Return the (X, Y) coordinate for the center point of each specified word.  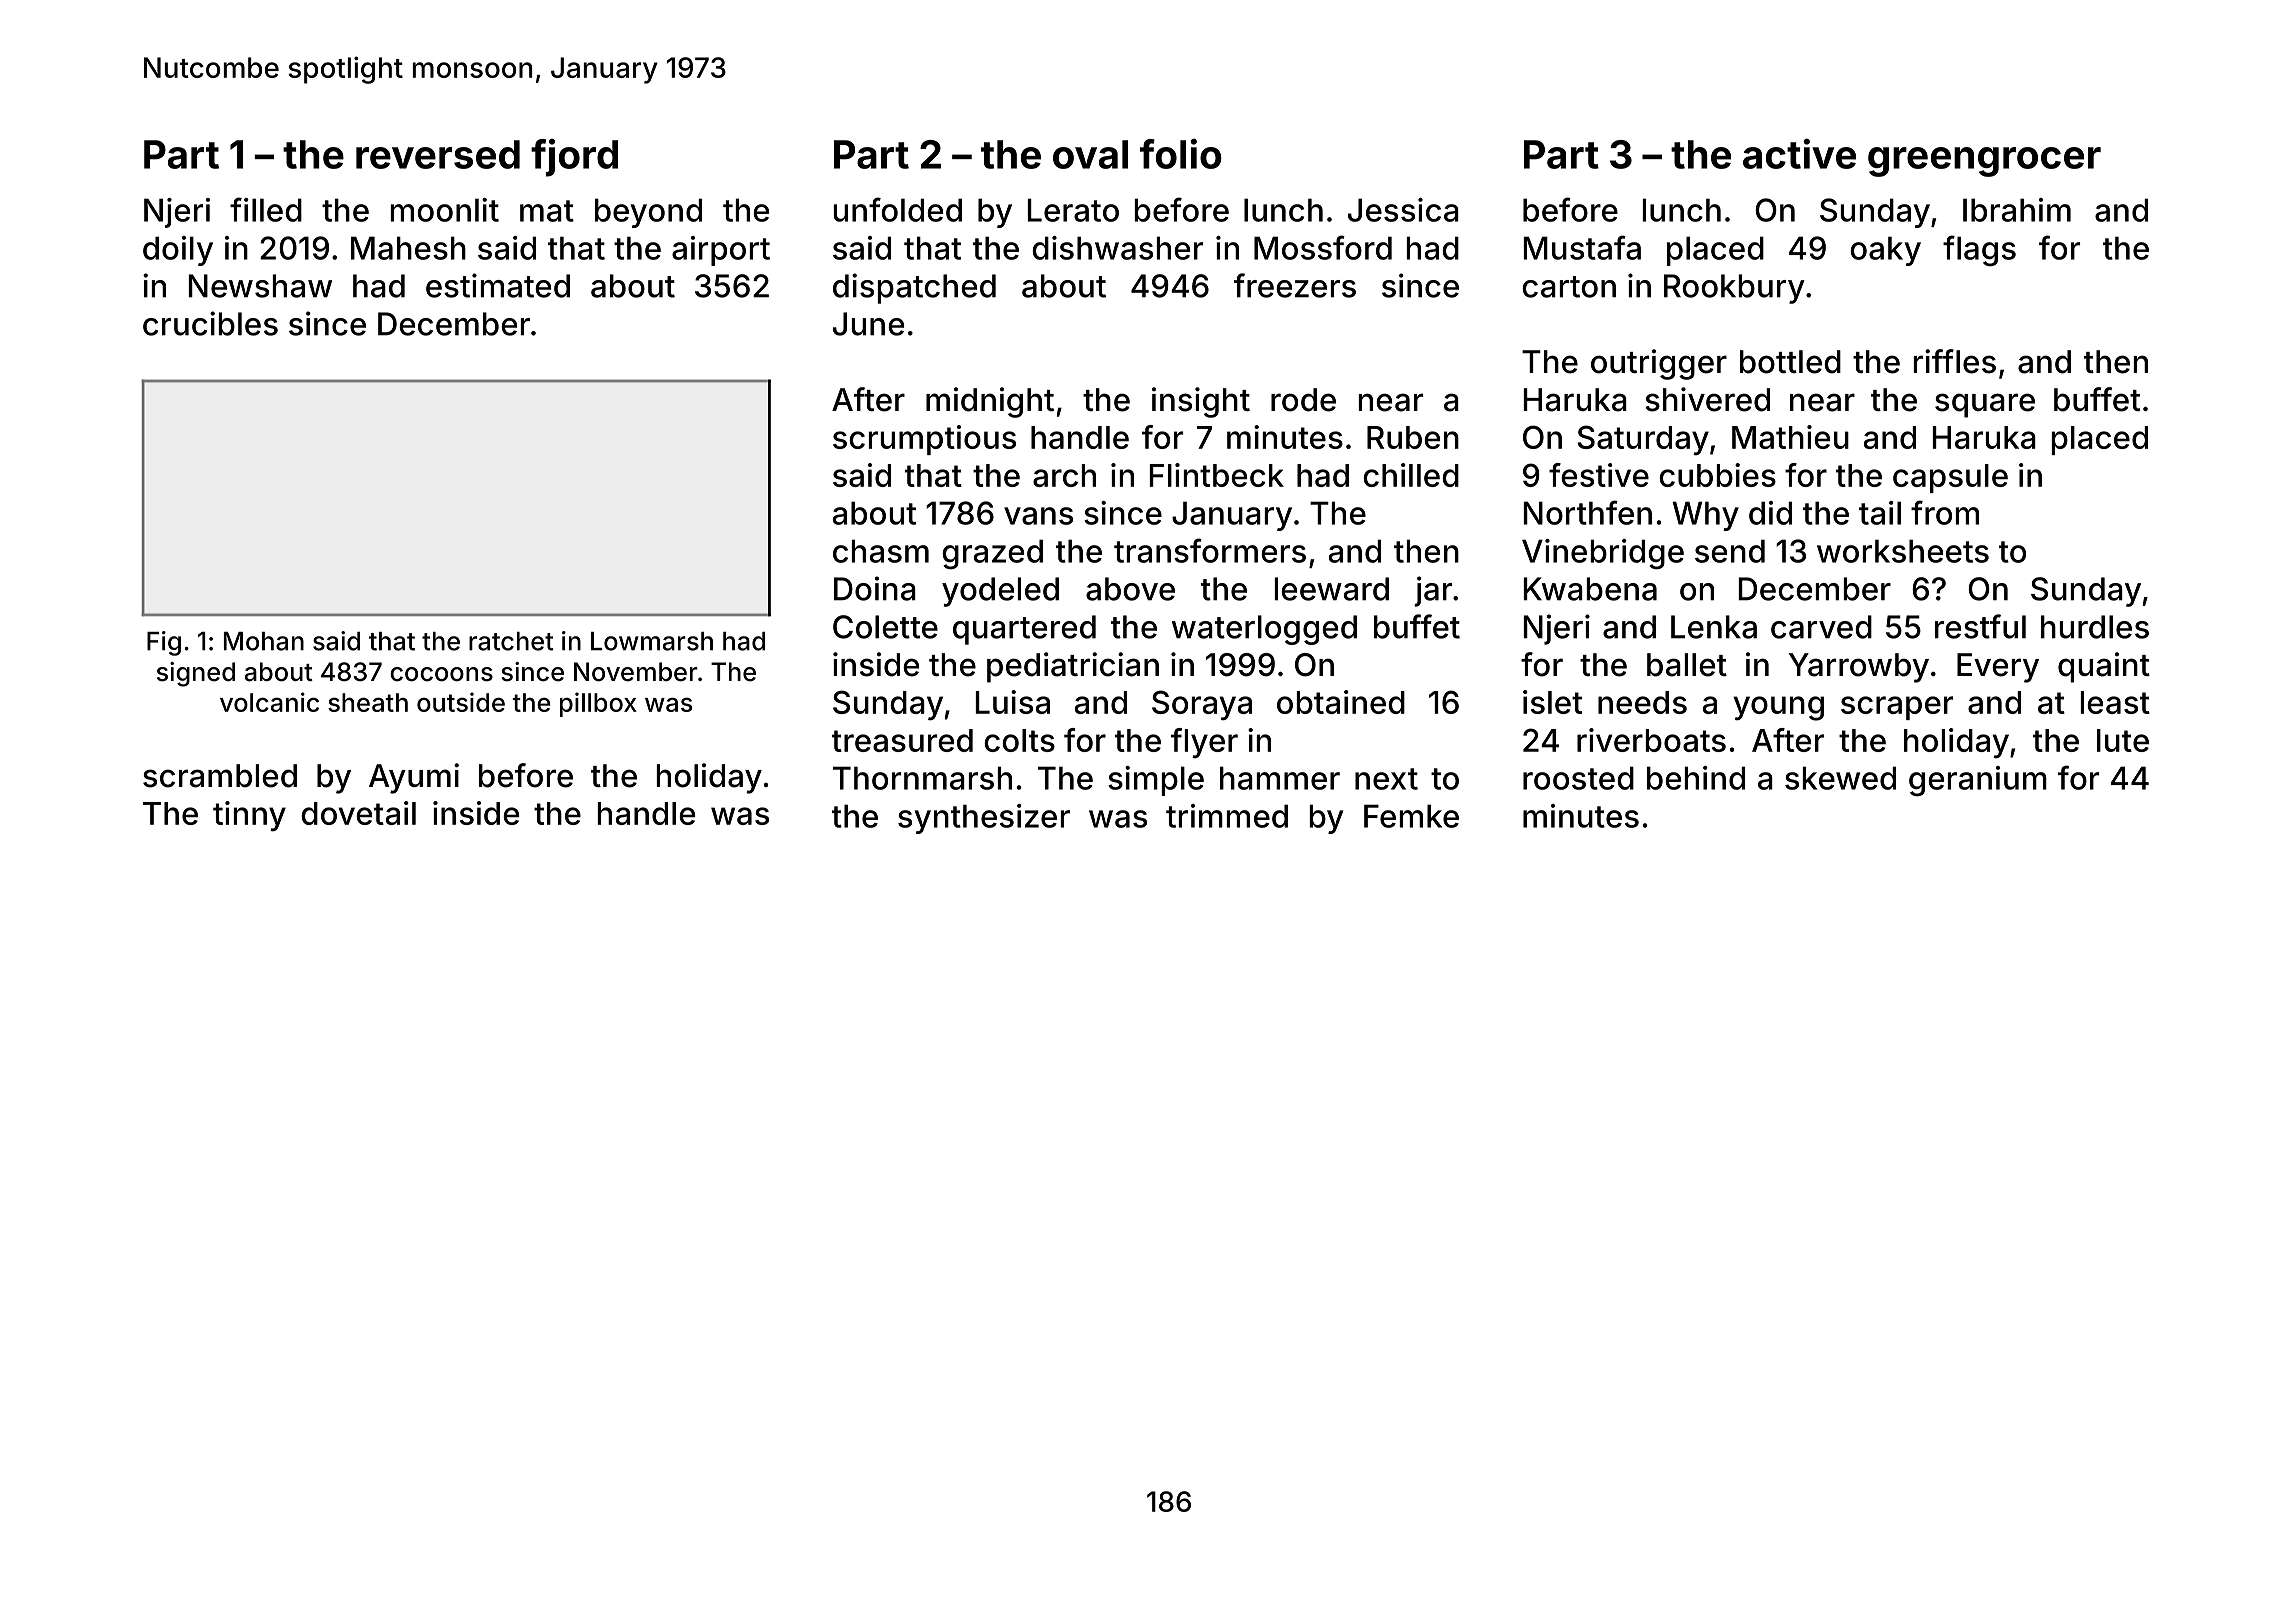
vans (1038, 516)
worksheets (1903, 551)
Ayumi (414, 778)
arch (1064, 475)
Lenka (1714, 627)
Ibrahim (2017, 210)
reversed (438, 154)
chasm (881, 551)
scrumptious (924, 440)
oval (1090, 154)
